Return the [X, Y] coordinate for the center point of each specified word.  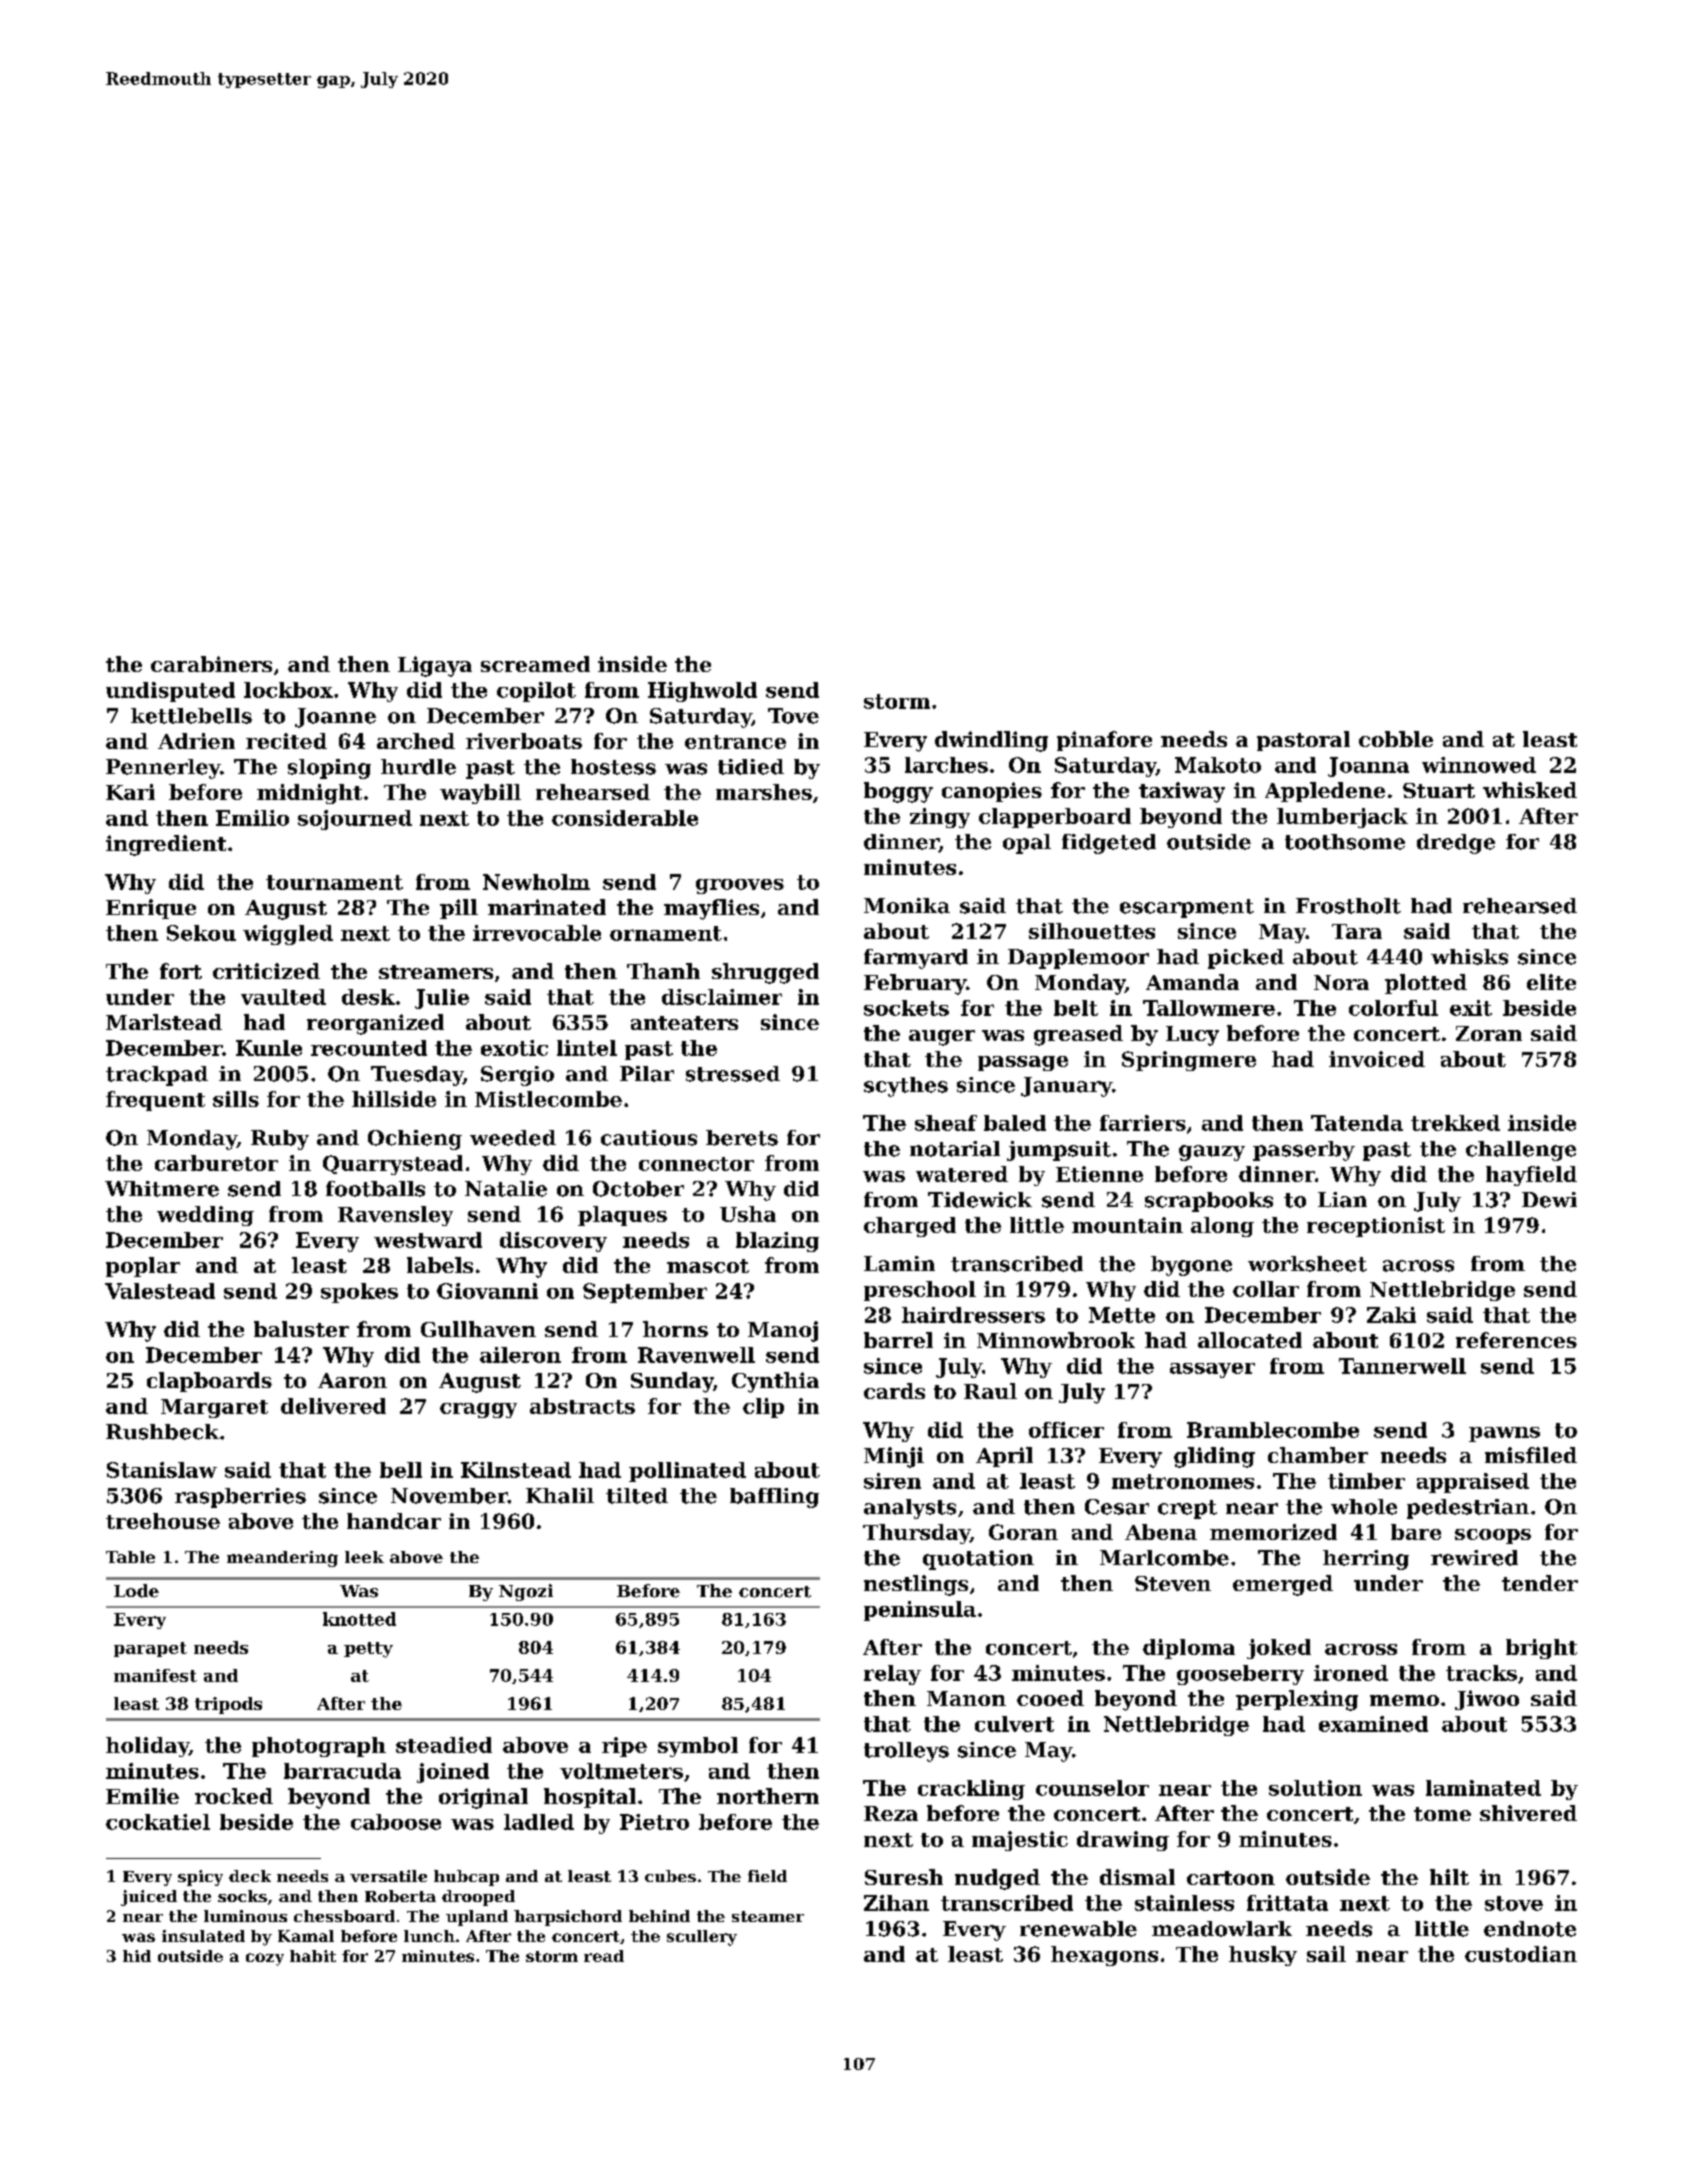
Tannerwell [1402, 1366]
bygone [1191, 1266]
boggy [898, 792]
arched [416, 741]
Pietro [654, 1822]
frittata [1287, 1903]
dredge [1456, 844]
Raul [990, 1391]
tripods [228, 1705]
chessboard [344, 1916]
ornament [666, 933]
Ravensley [395, 1216]
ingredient [166, 845]
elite [1551, 982]
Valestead [160, 1291]
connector [696, 1164]
